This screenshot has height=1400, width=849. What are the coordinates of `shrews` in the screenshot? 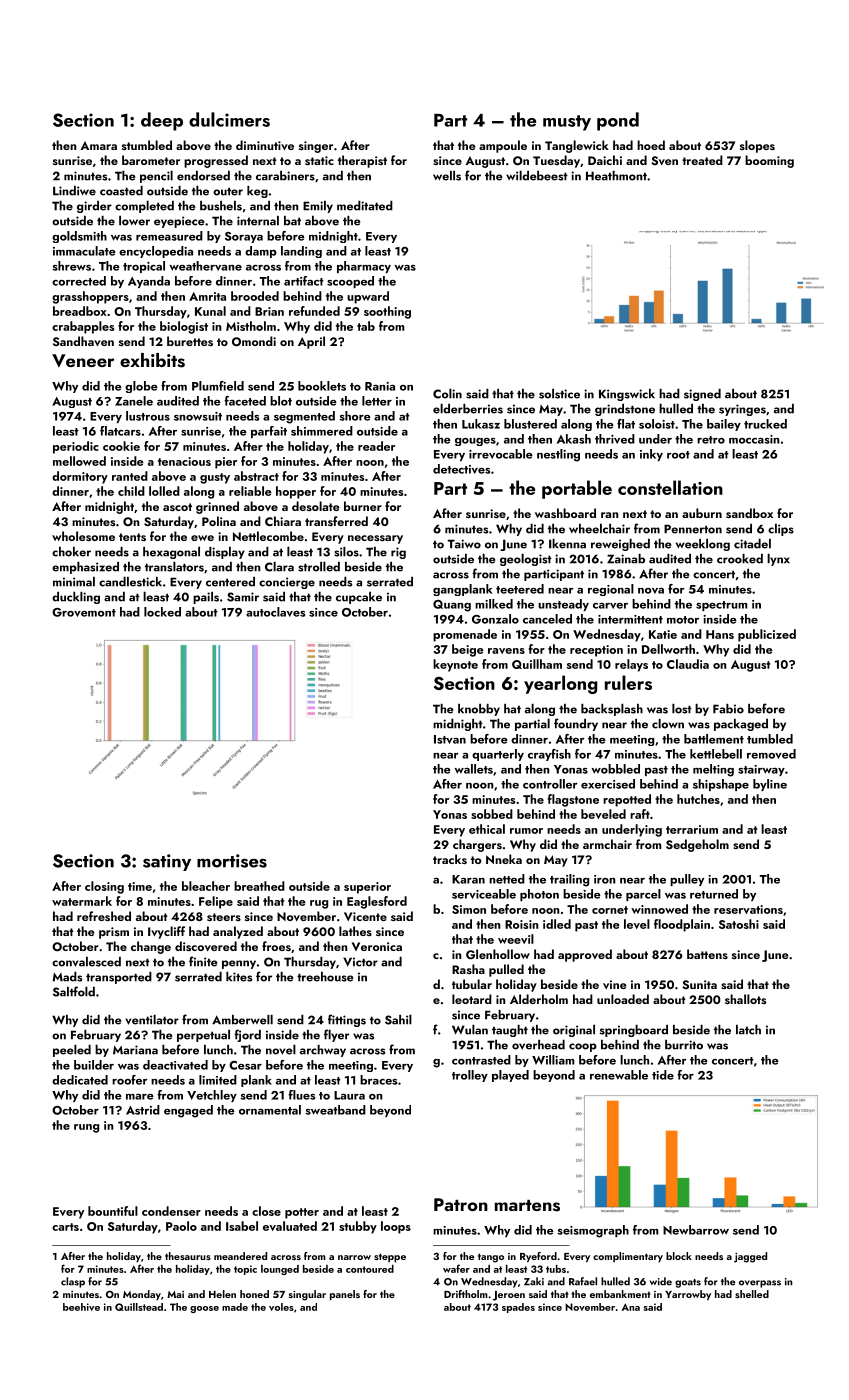 It's located at (71, 266).
